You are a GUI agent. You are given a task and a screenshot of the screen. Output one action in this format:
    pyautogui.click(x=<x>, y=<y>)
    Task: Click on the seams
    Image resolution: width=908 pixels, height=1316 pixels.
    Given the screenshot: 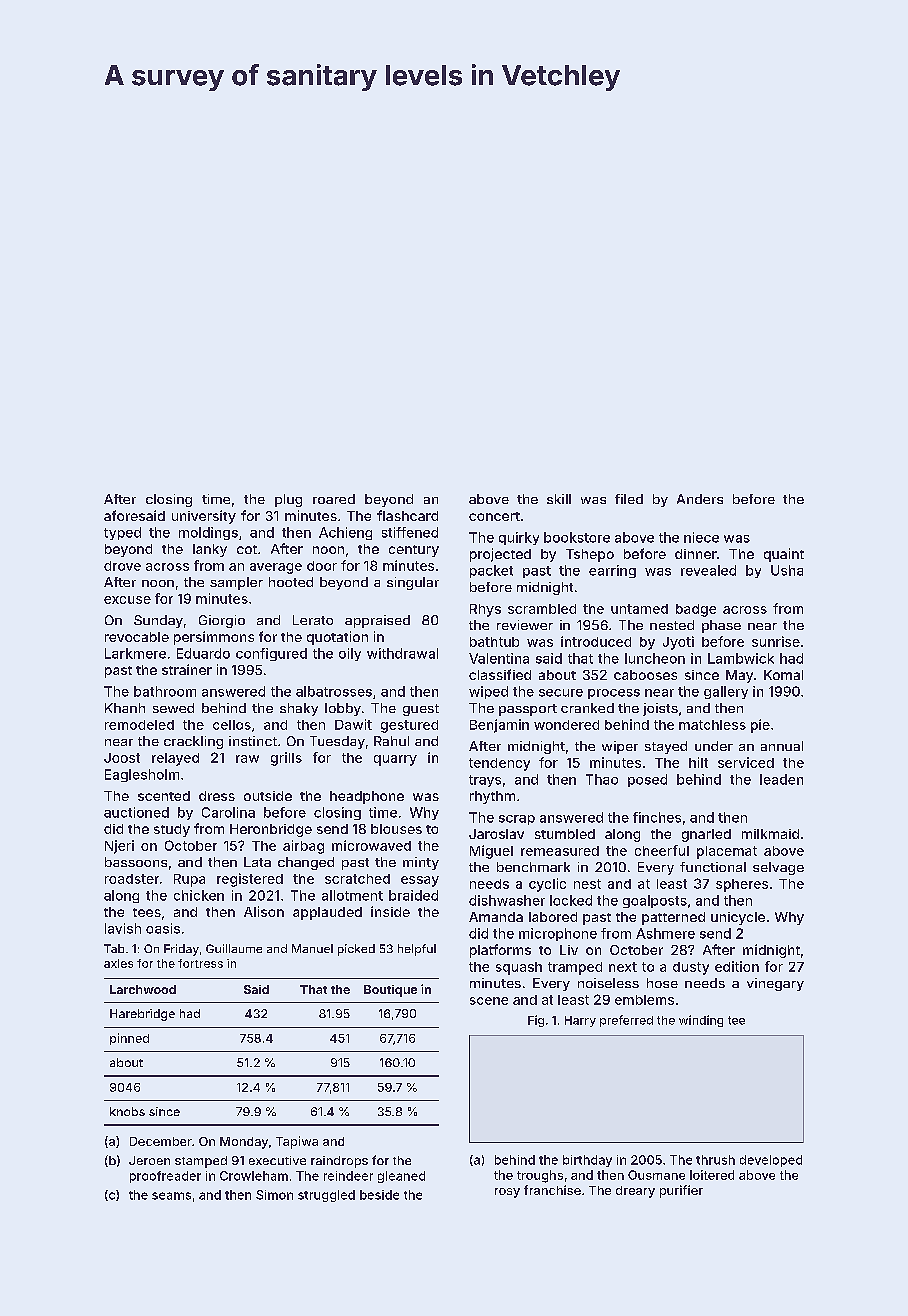 What is the action you would take?
    pyautogui.click(x=171, y=1196)
